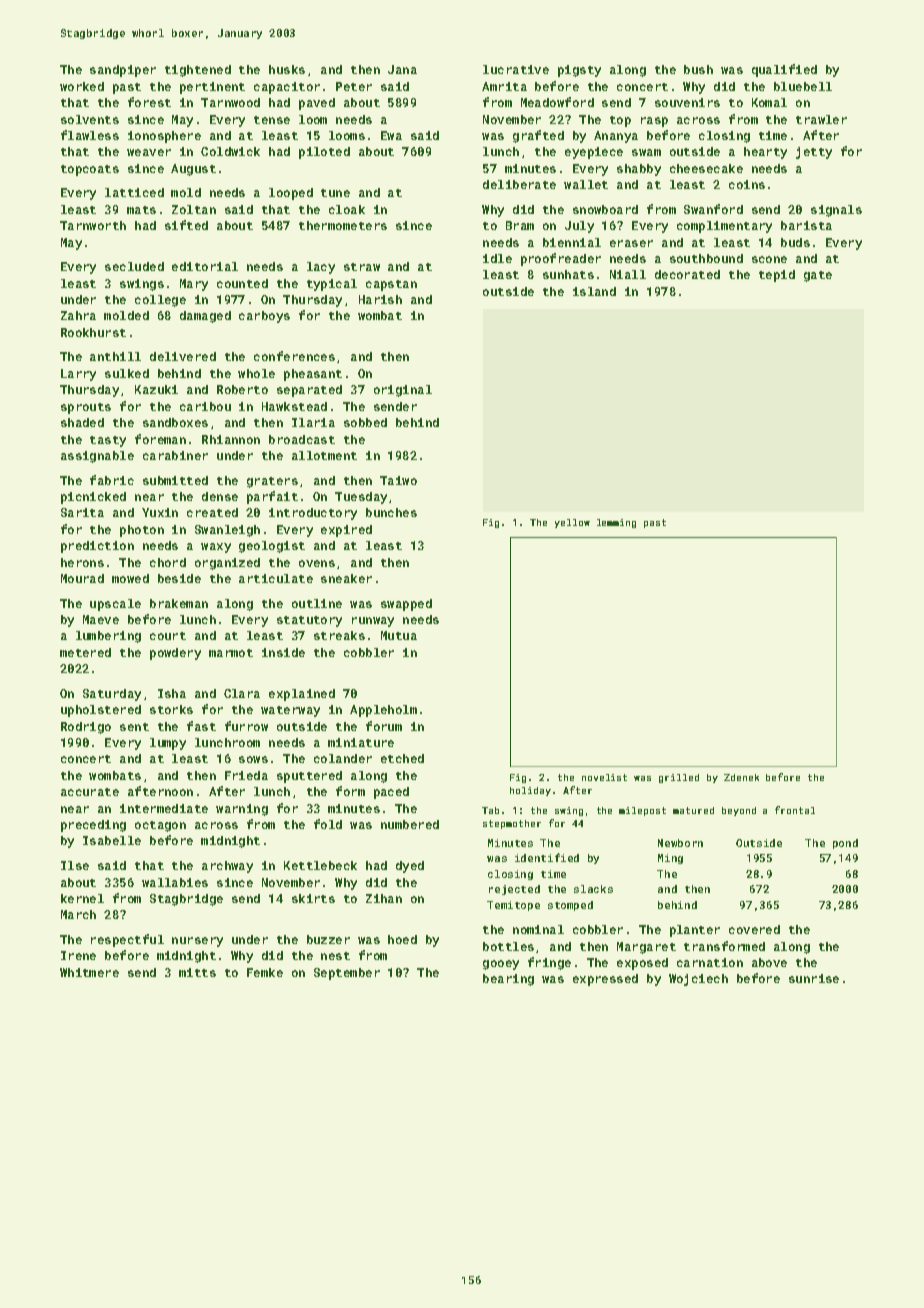 This image has height=1308, width=924. I want to click on Zdenek, so click(741, 777).
